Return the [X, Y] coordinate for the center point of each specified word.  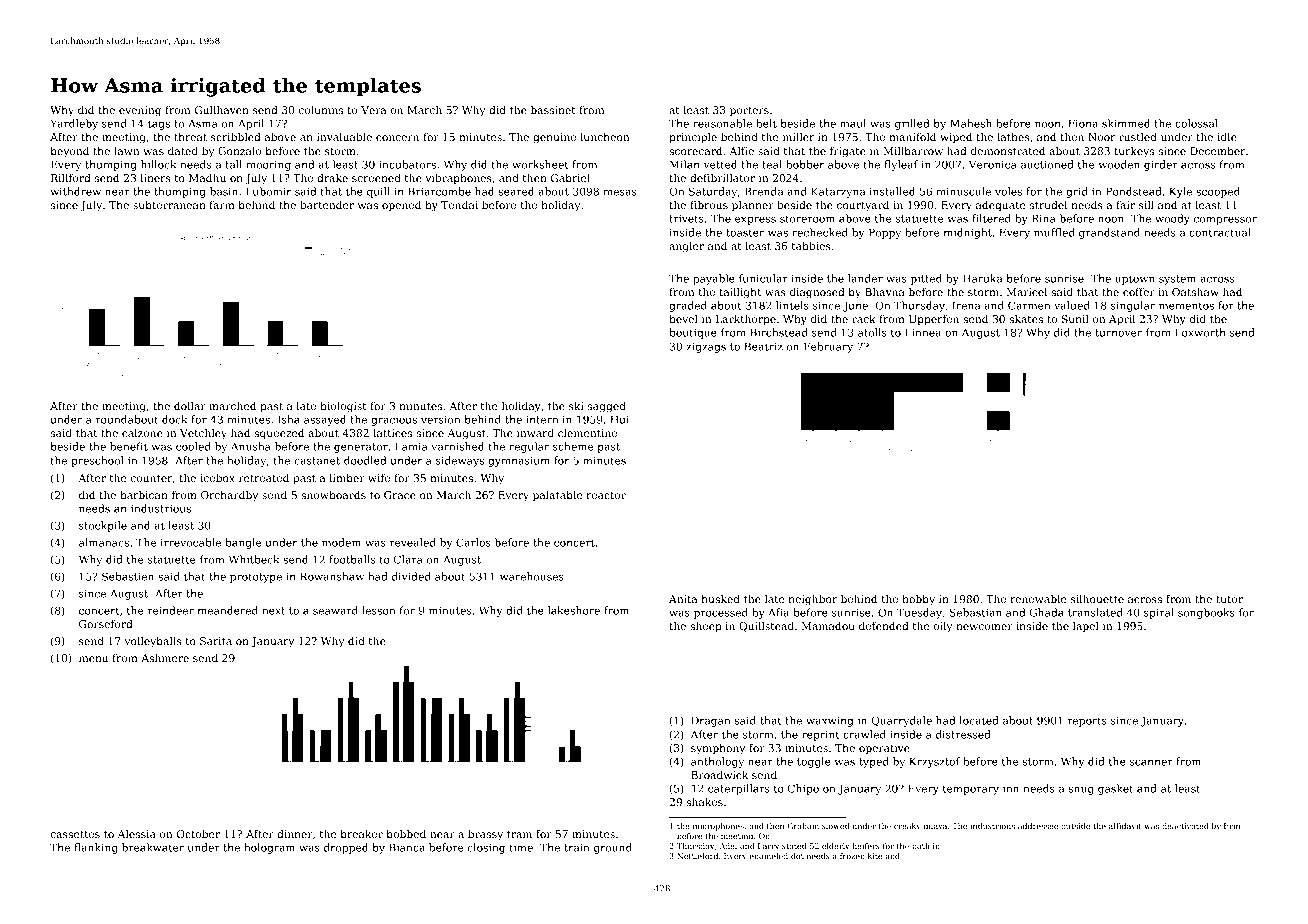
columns [321, 110]
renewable [1038, 599]
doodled [365, 460]
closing [486, 848]
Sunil [1075, 319]
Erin [1232, 826]
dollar [190, 406]
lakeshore [574, 610]
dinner [295, 834]
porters [749, 111]
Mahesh [971, 123]
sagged [607, 407]
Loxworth [1200, 332]
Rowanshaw [332, 576]
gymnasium [519, 461]
